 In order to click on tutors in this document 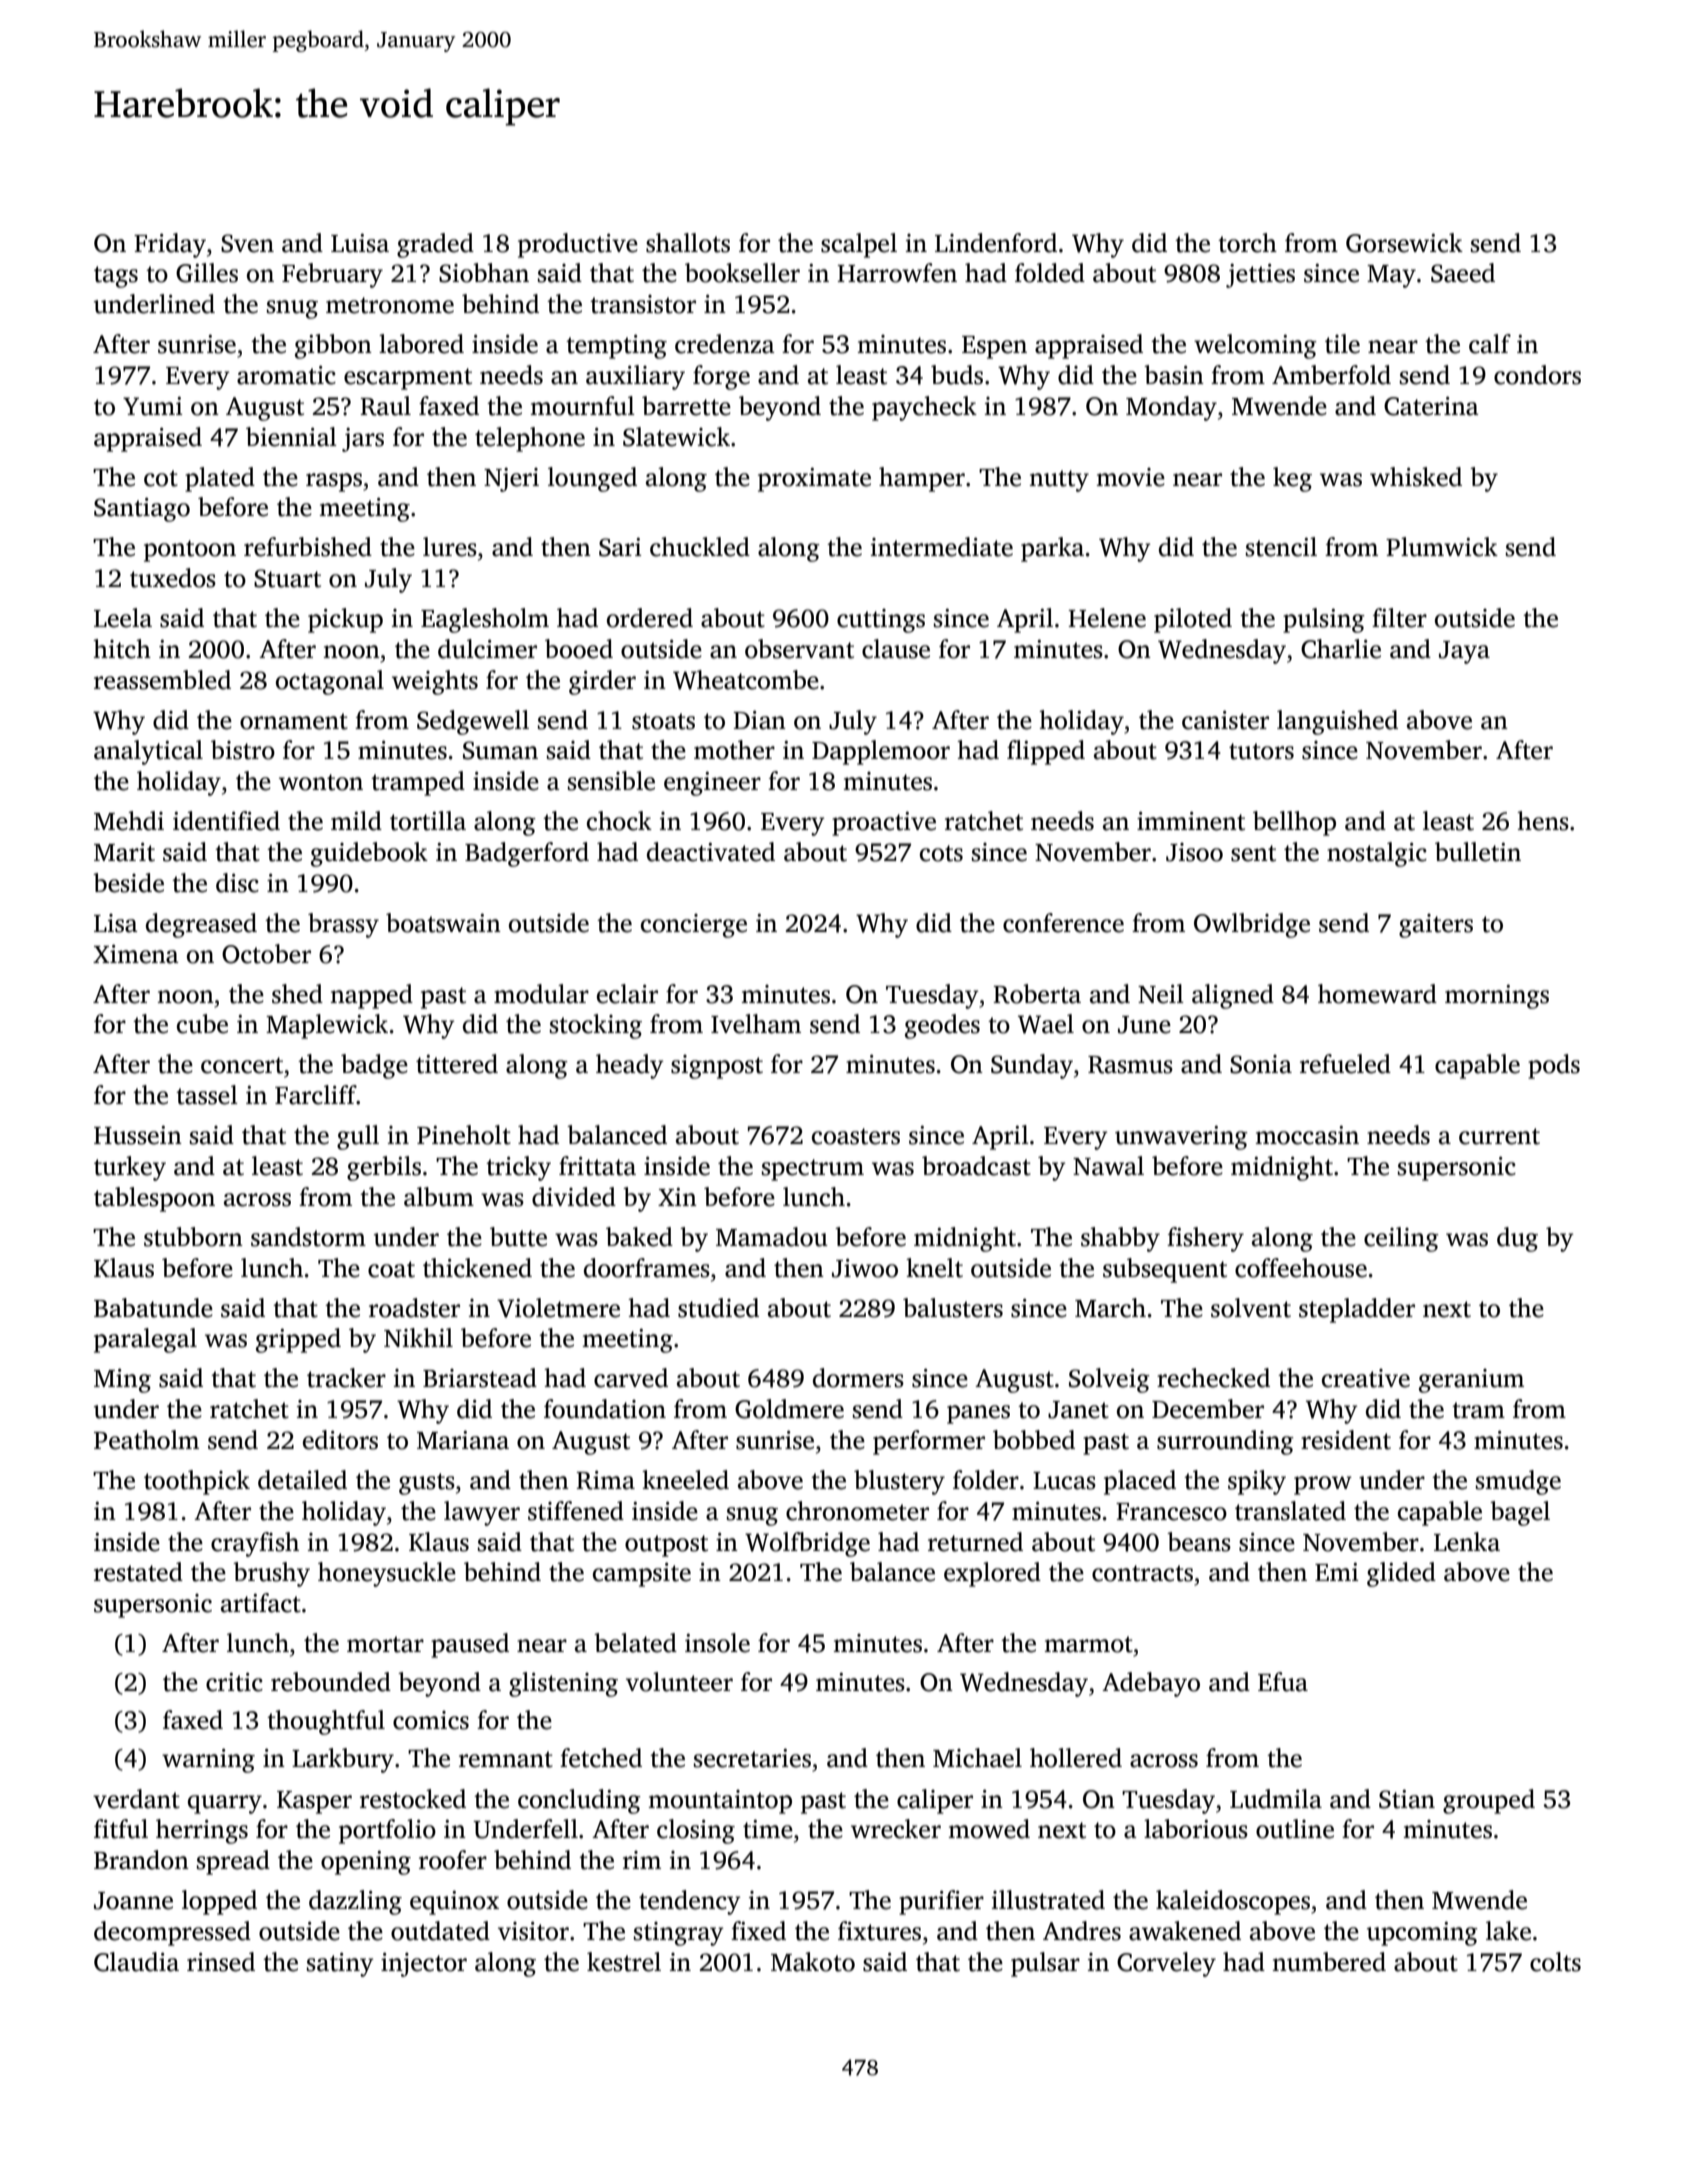, I will do `click(1261, 751)`.
